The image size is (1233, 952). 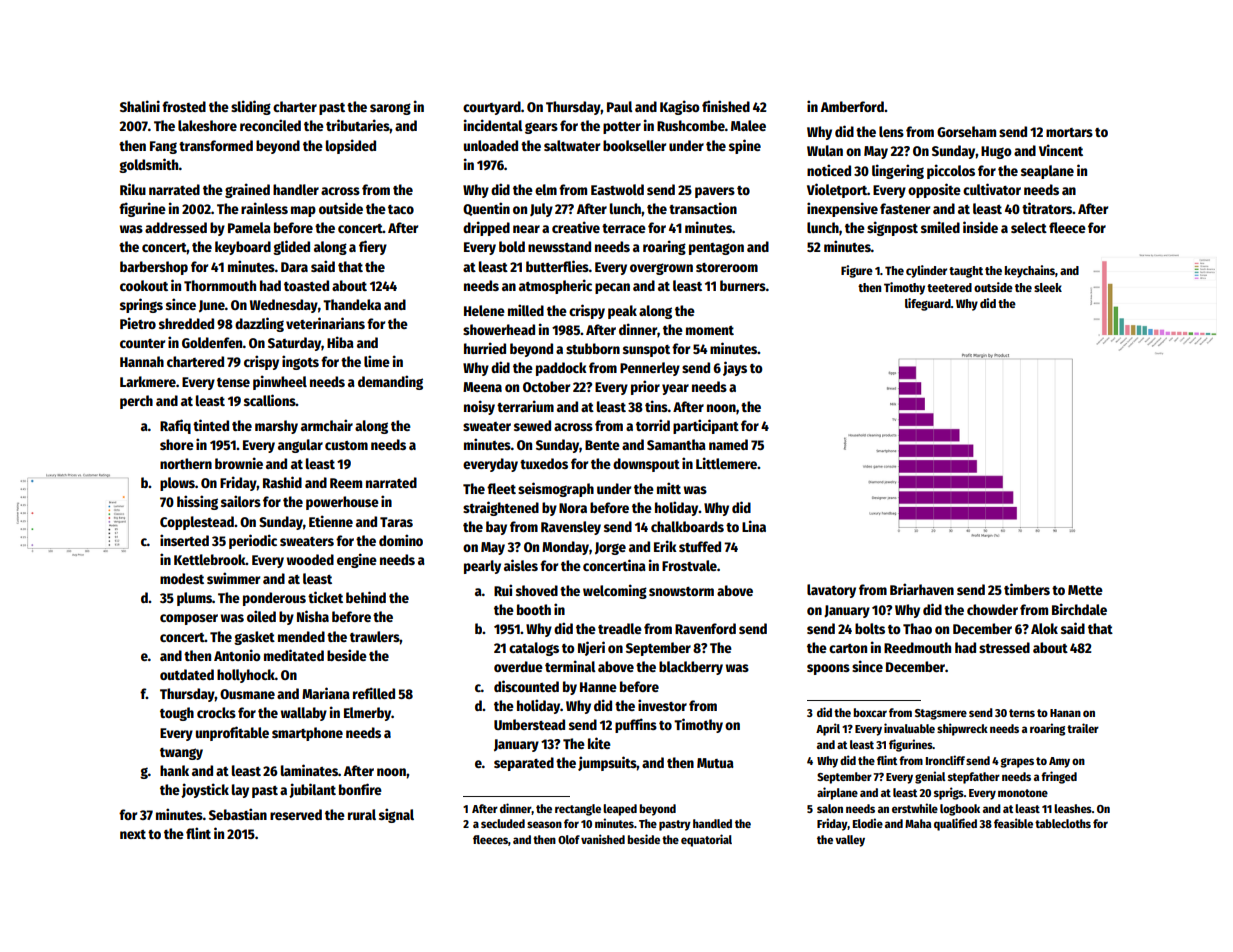 What do you see at coordinates (187, 674) in the screenshot?
I see `outdated` at bounding box center [187, 674].
